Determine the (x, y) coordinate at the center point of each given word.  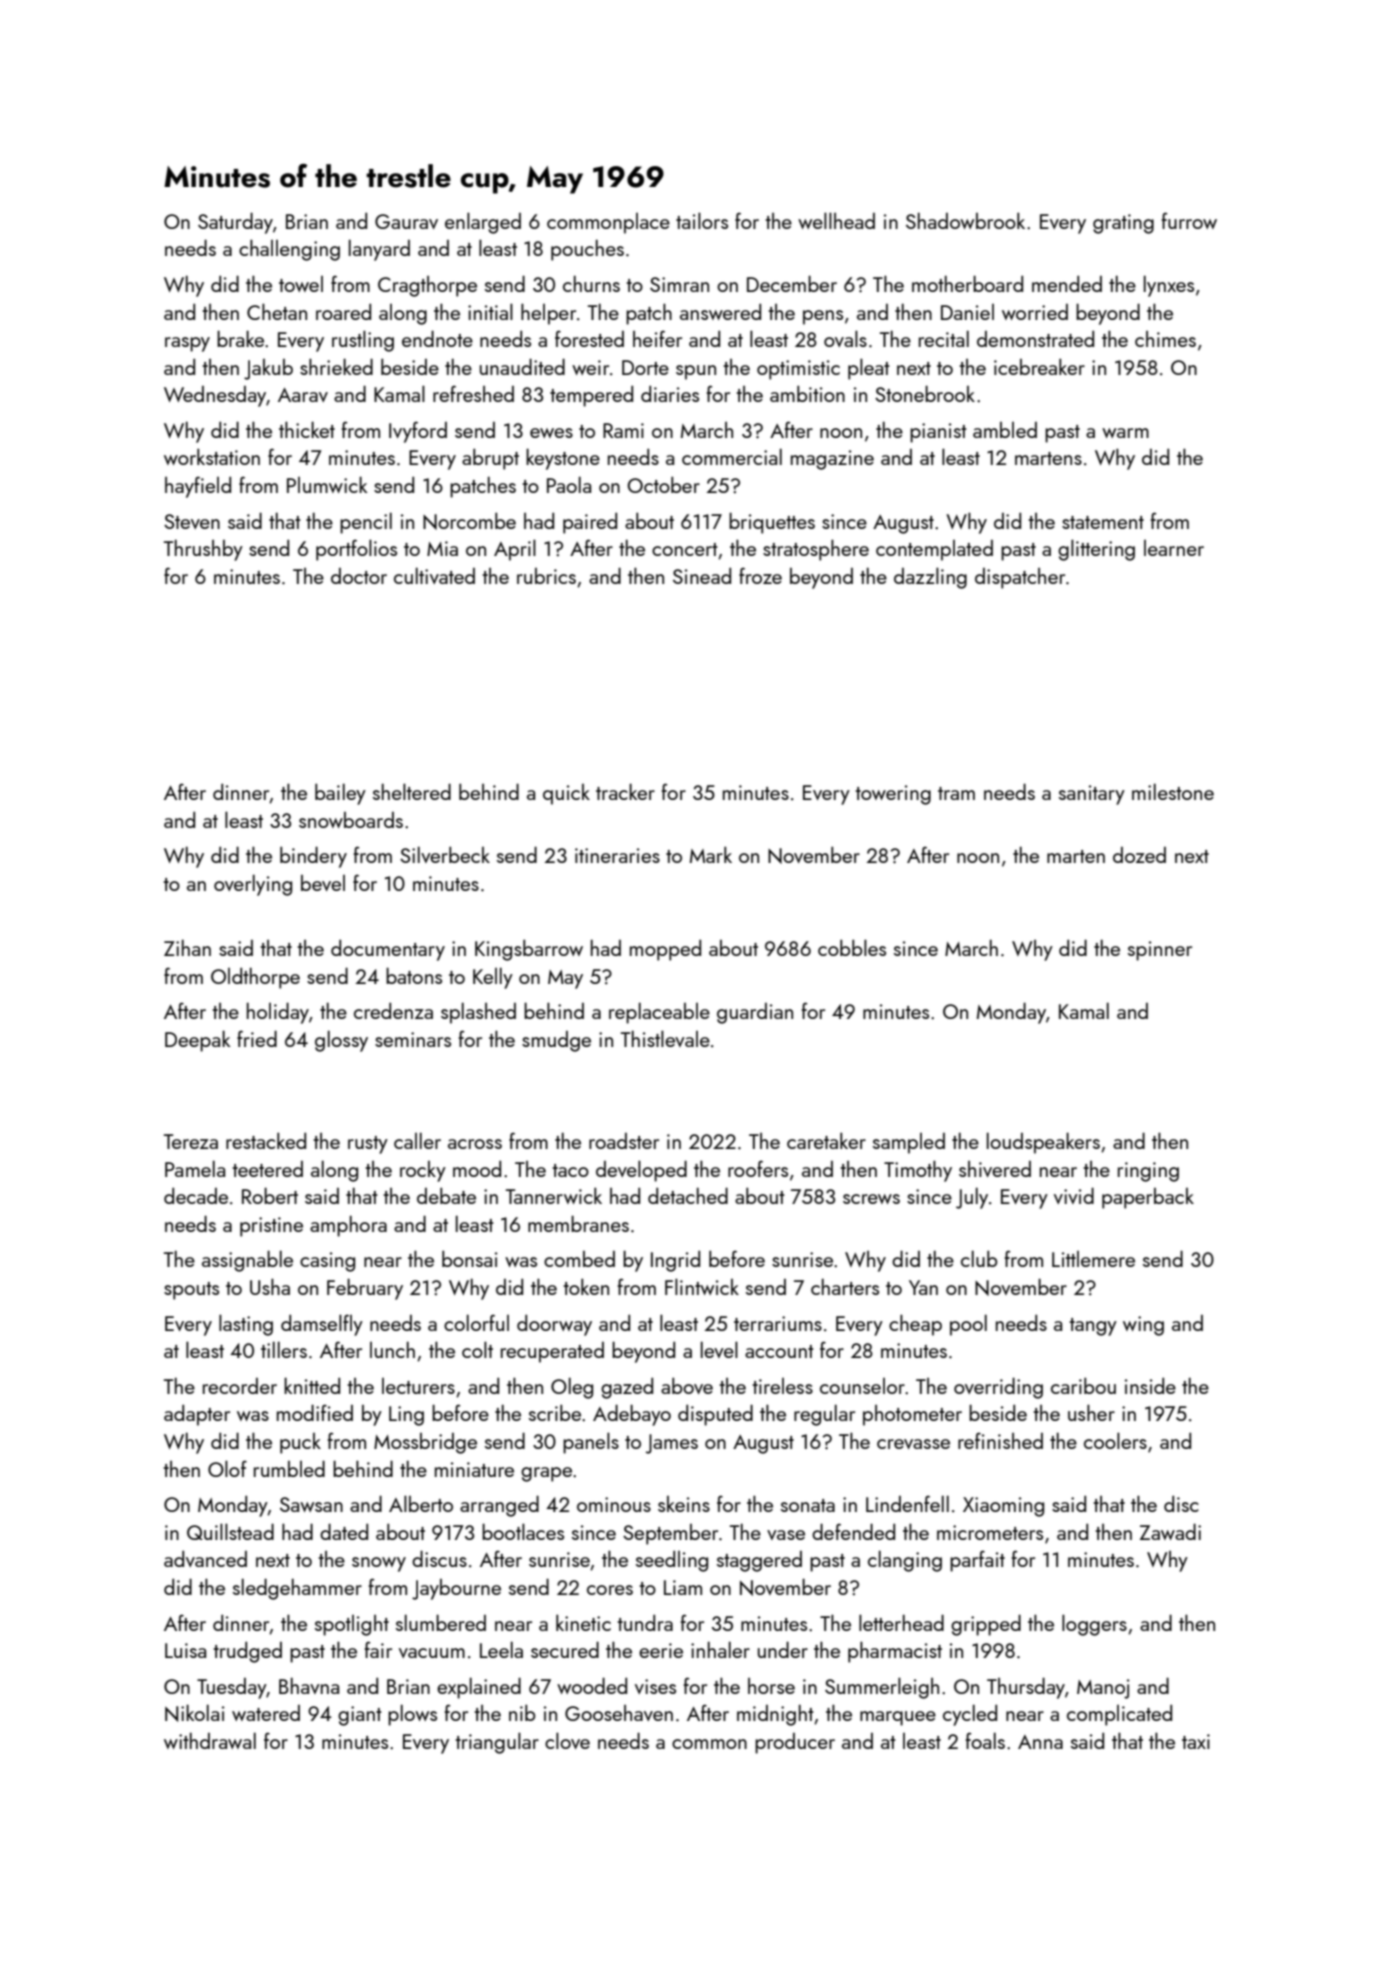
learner (1174, 548)
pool (968, 1325)
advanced (205, 1559)
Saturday (235, 223)
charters (845, 1287)
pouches (587, 250)
